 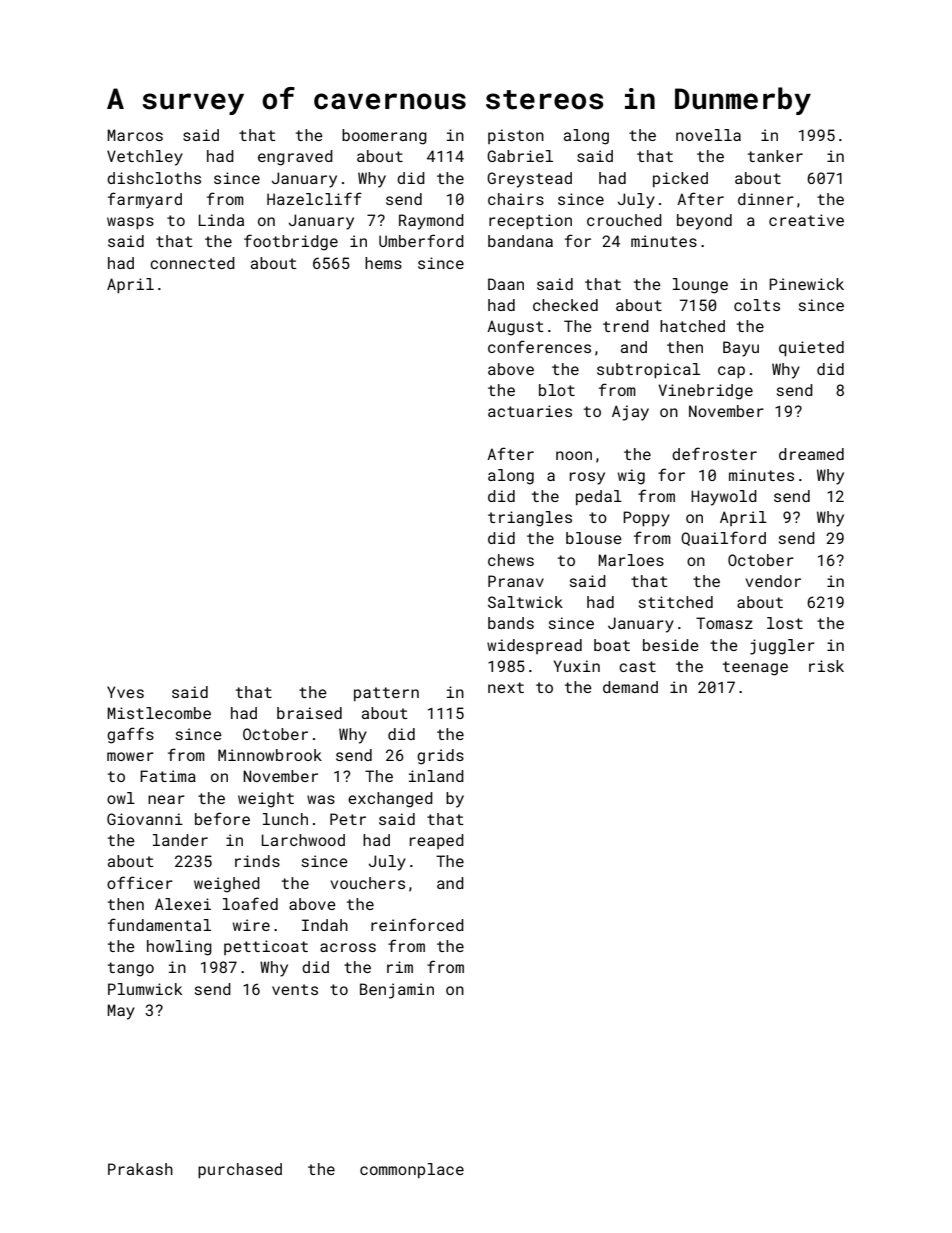 I want to click on quieted, so click(x=811, y=348).
